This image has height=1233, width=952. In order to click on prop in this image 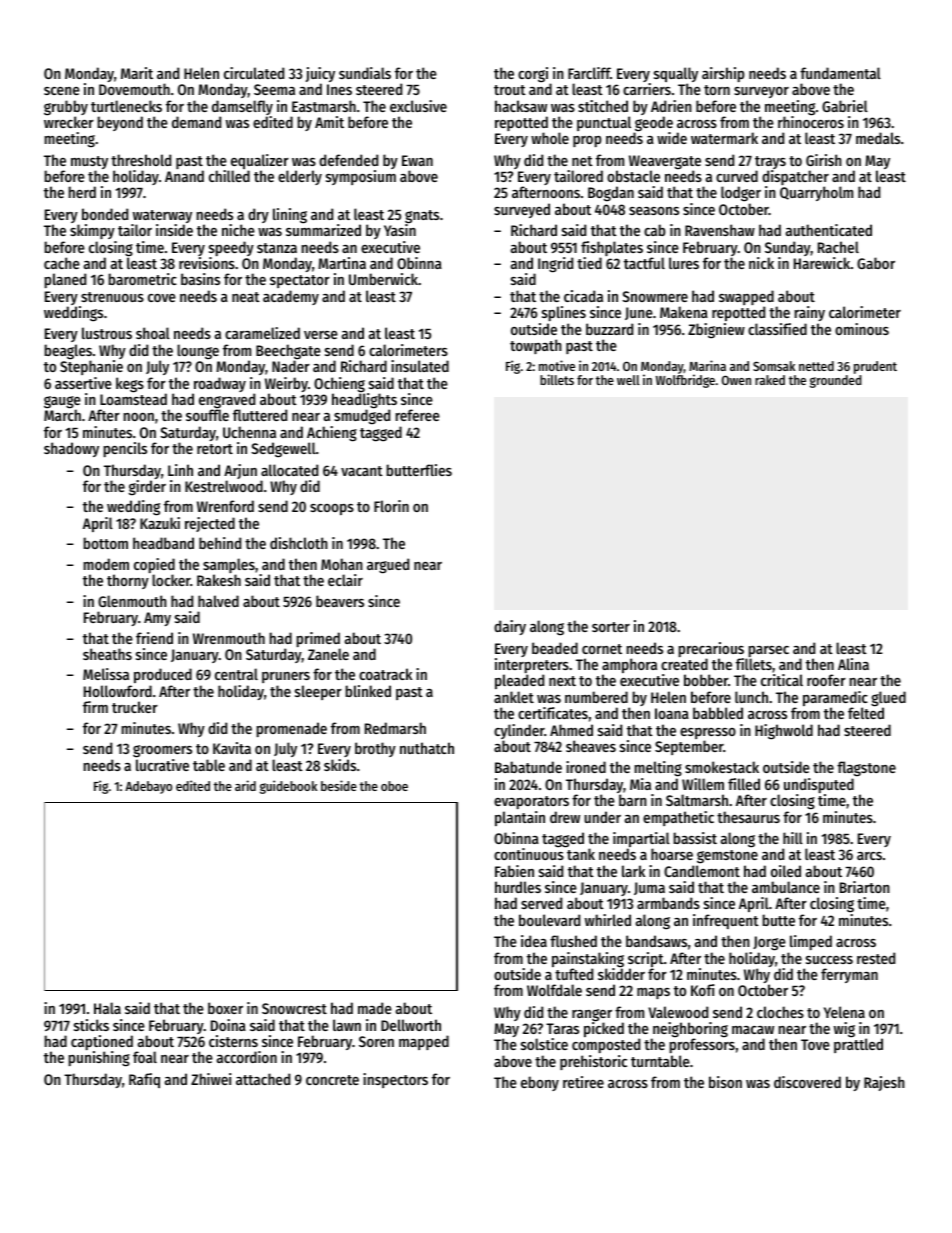, I will do `click(587, 141)`.
